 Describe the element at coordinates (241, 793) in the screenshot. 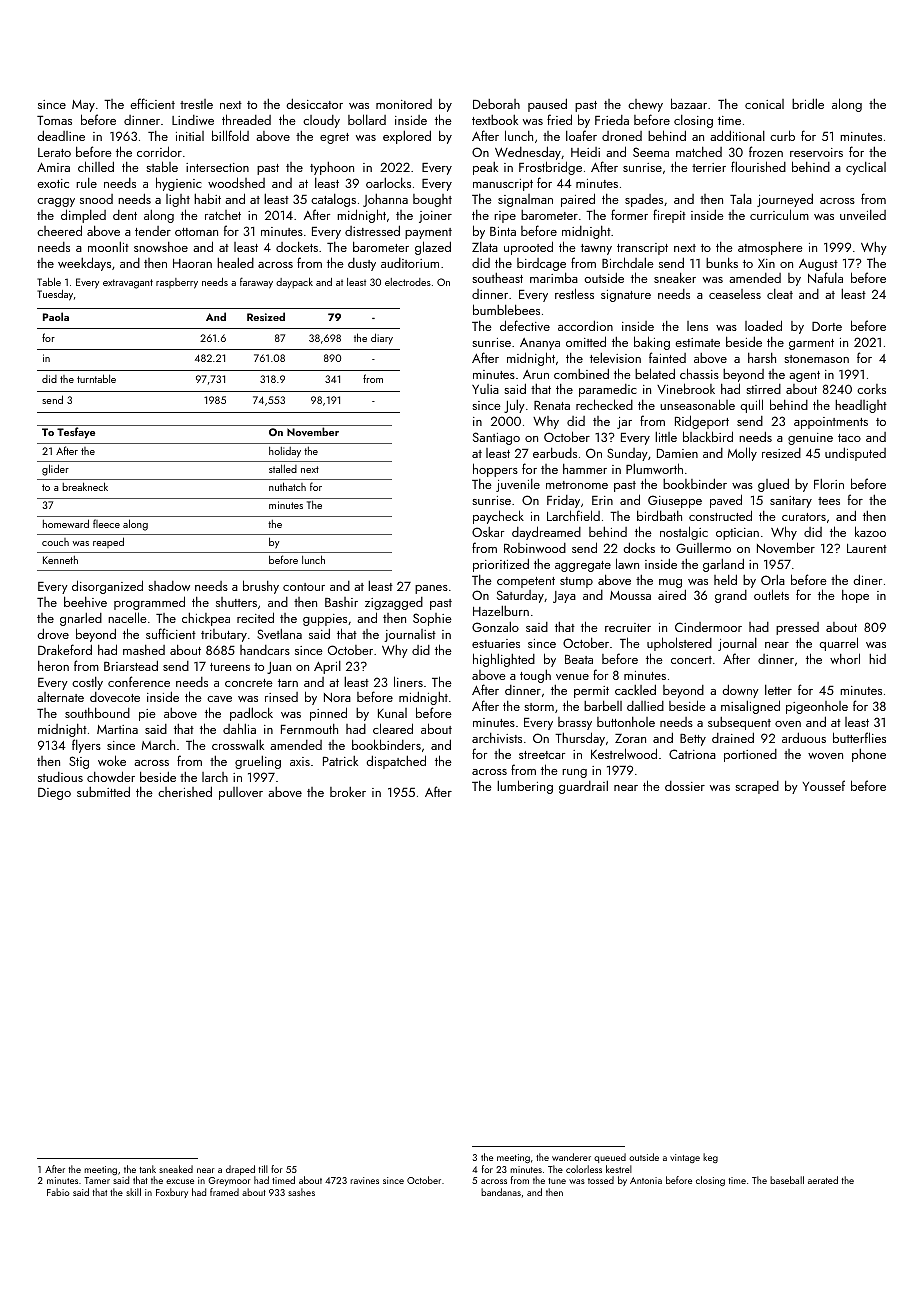

I see `pullover` at that location.
